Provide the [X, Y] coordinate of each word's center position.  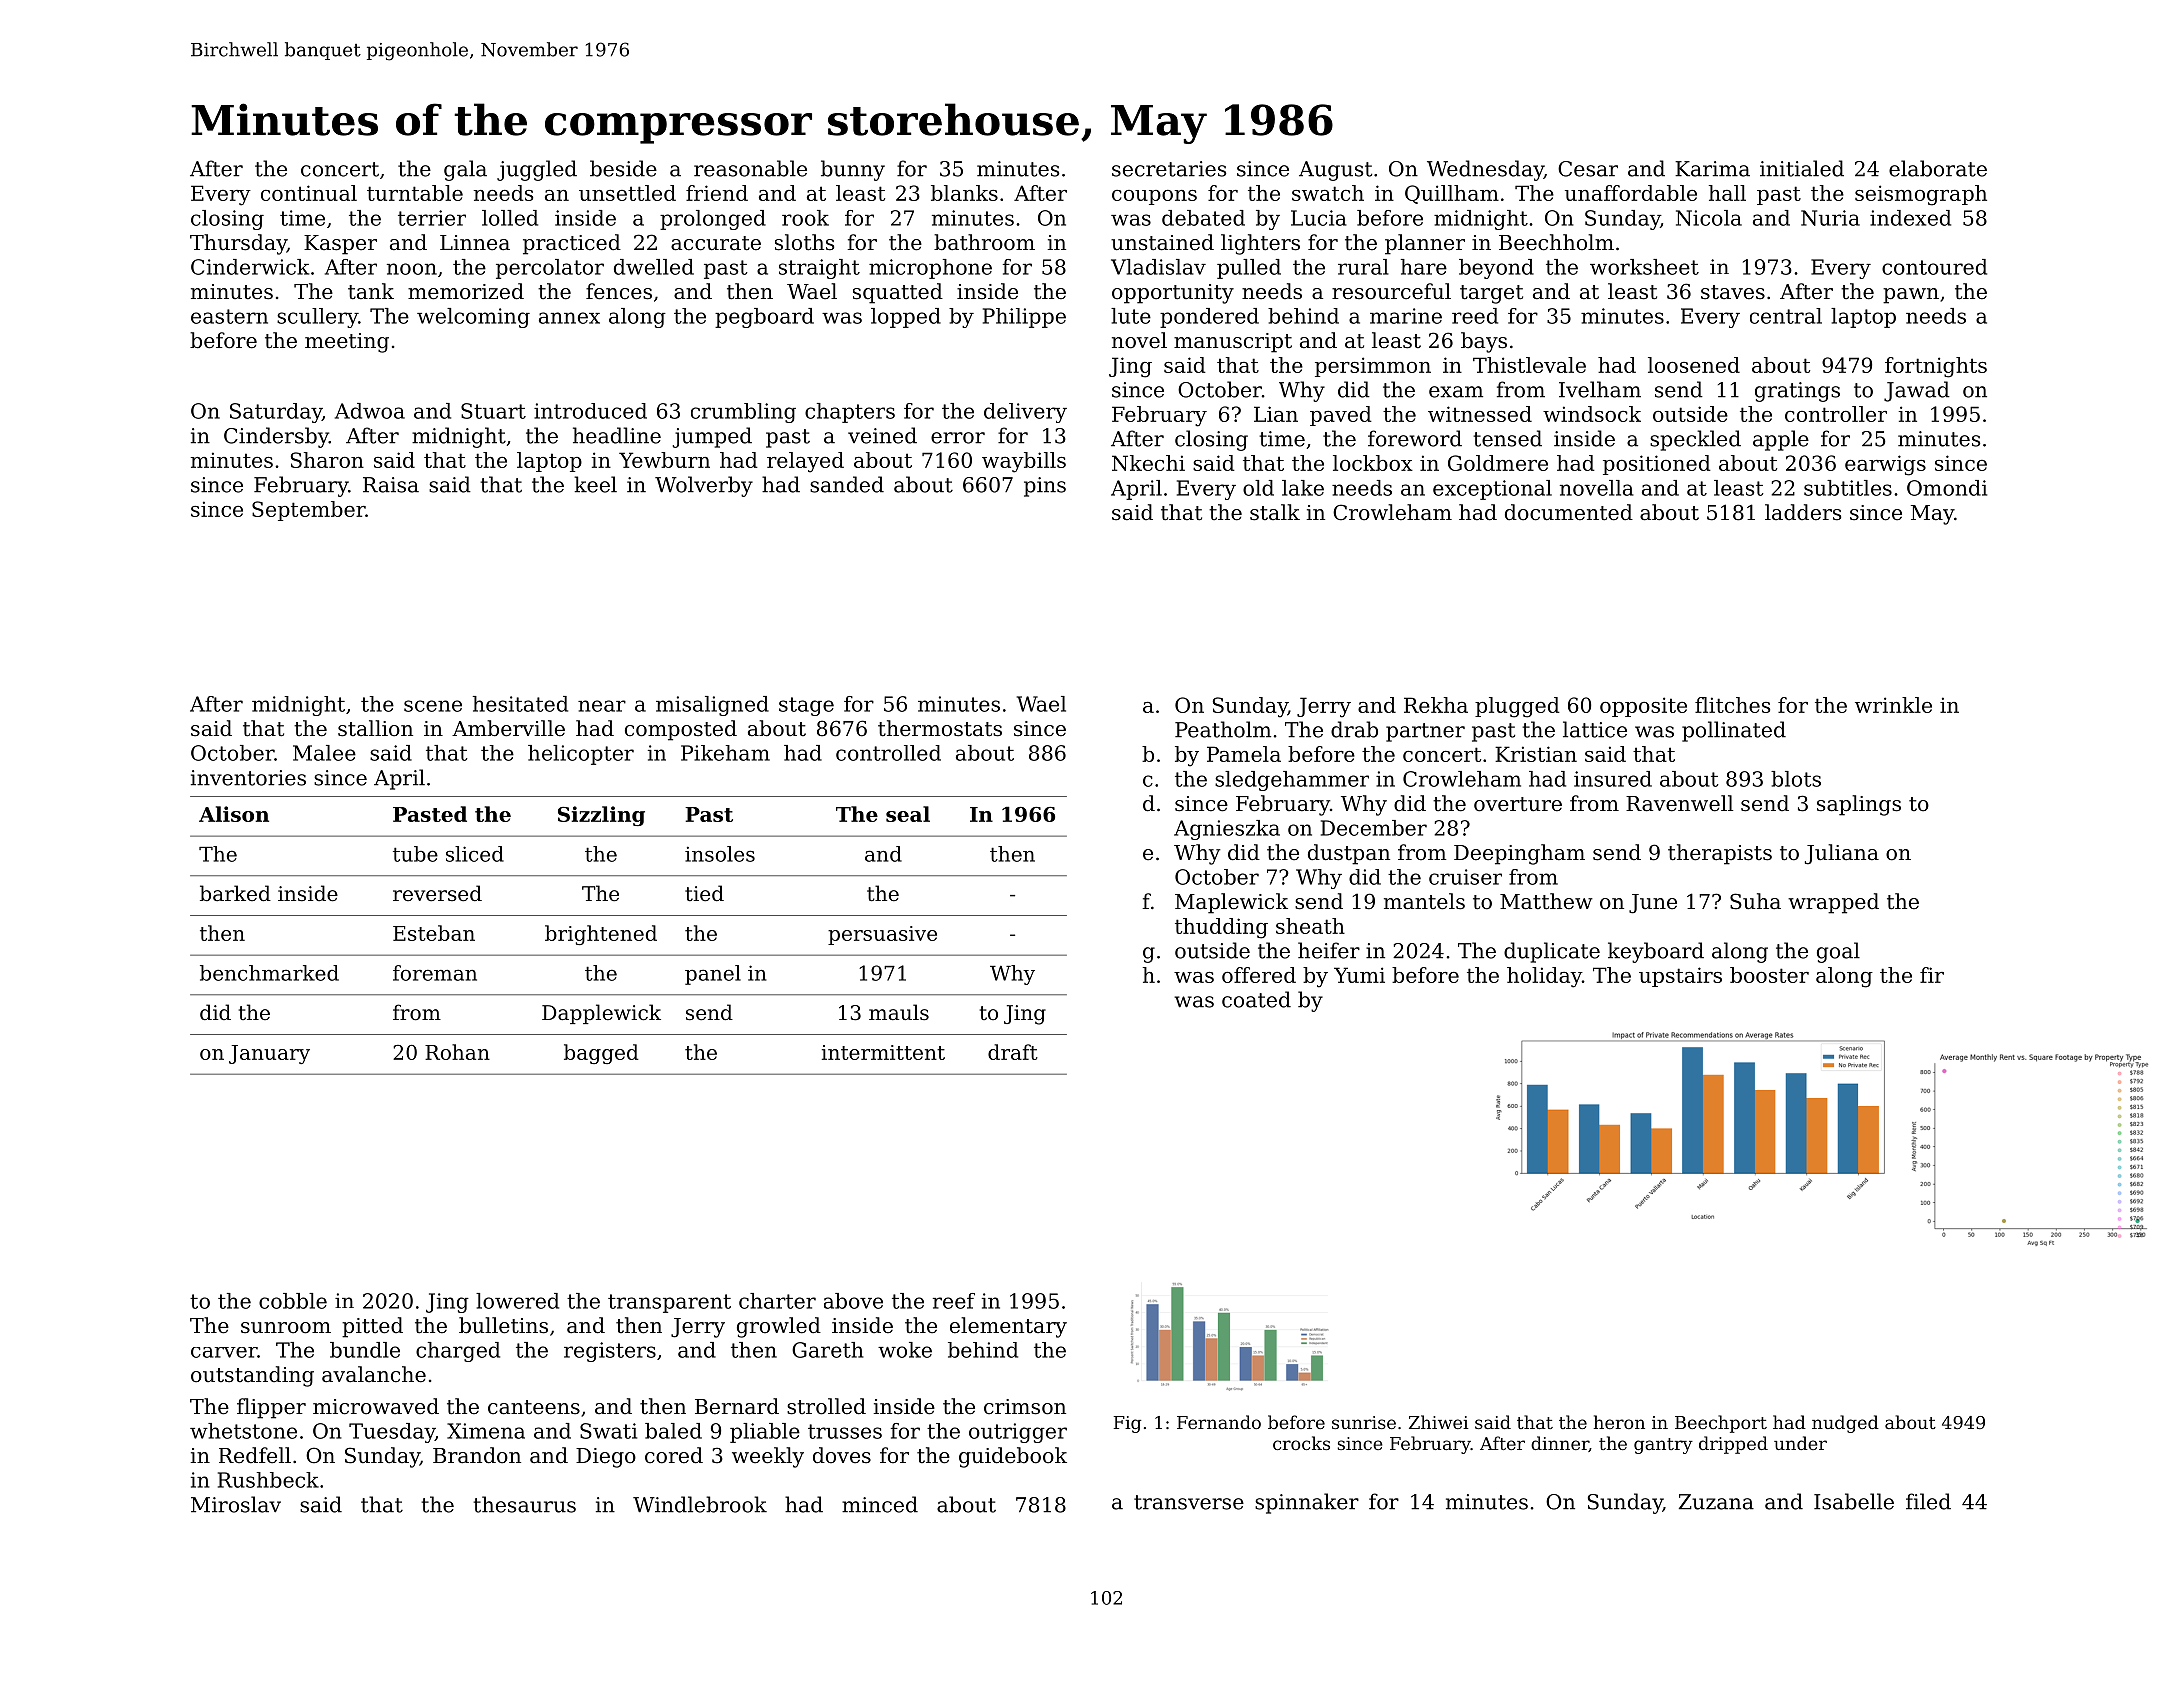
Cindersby [276, 437]
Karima [1712, 169]
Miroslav [236, 1504]
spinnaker [1307, 1503]
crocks [1301, 1443]
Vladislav [1158, 267]
